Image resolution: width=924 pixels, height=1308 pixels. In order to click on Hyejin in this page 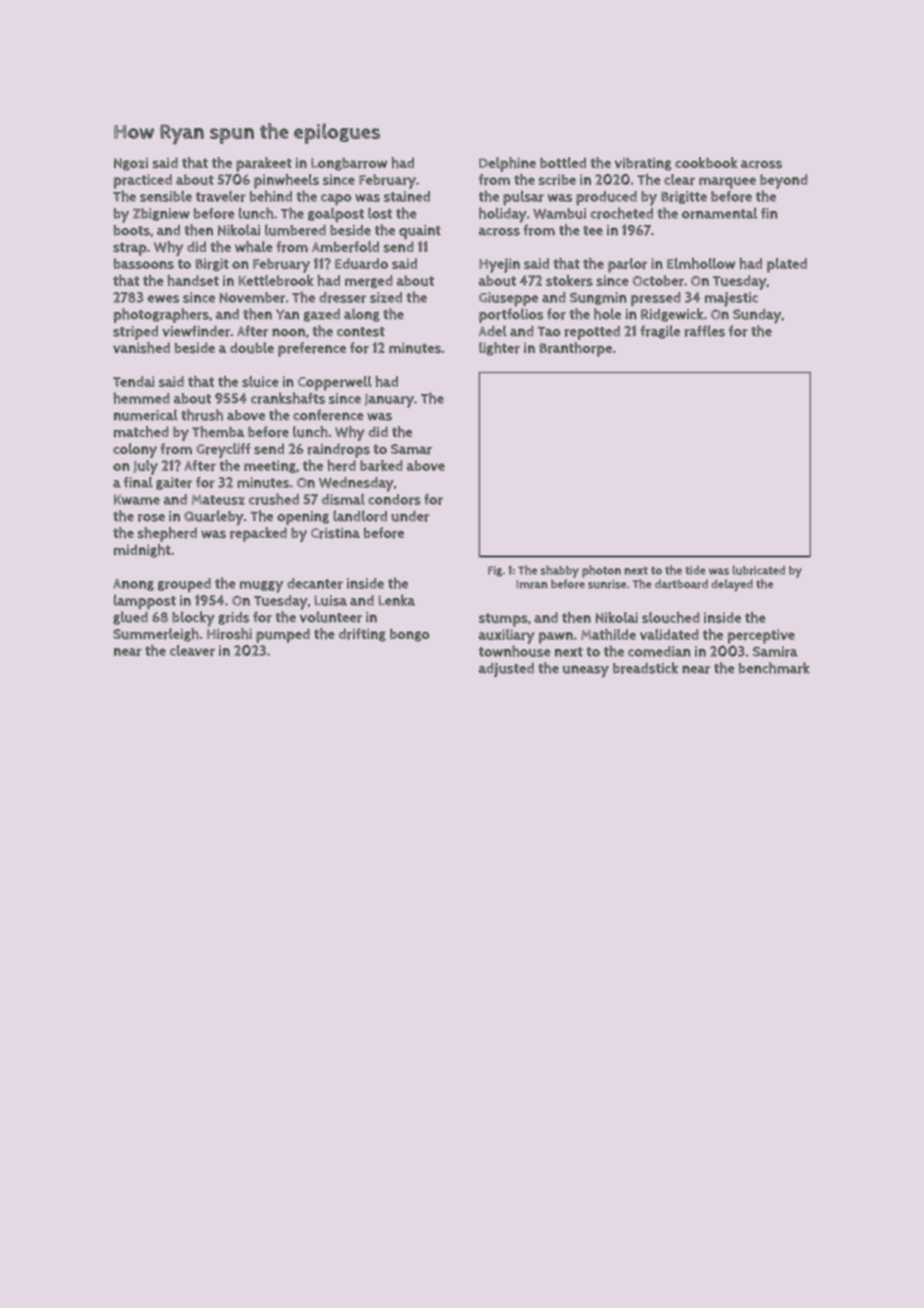, I will do `click(499, 265)`.
